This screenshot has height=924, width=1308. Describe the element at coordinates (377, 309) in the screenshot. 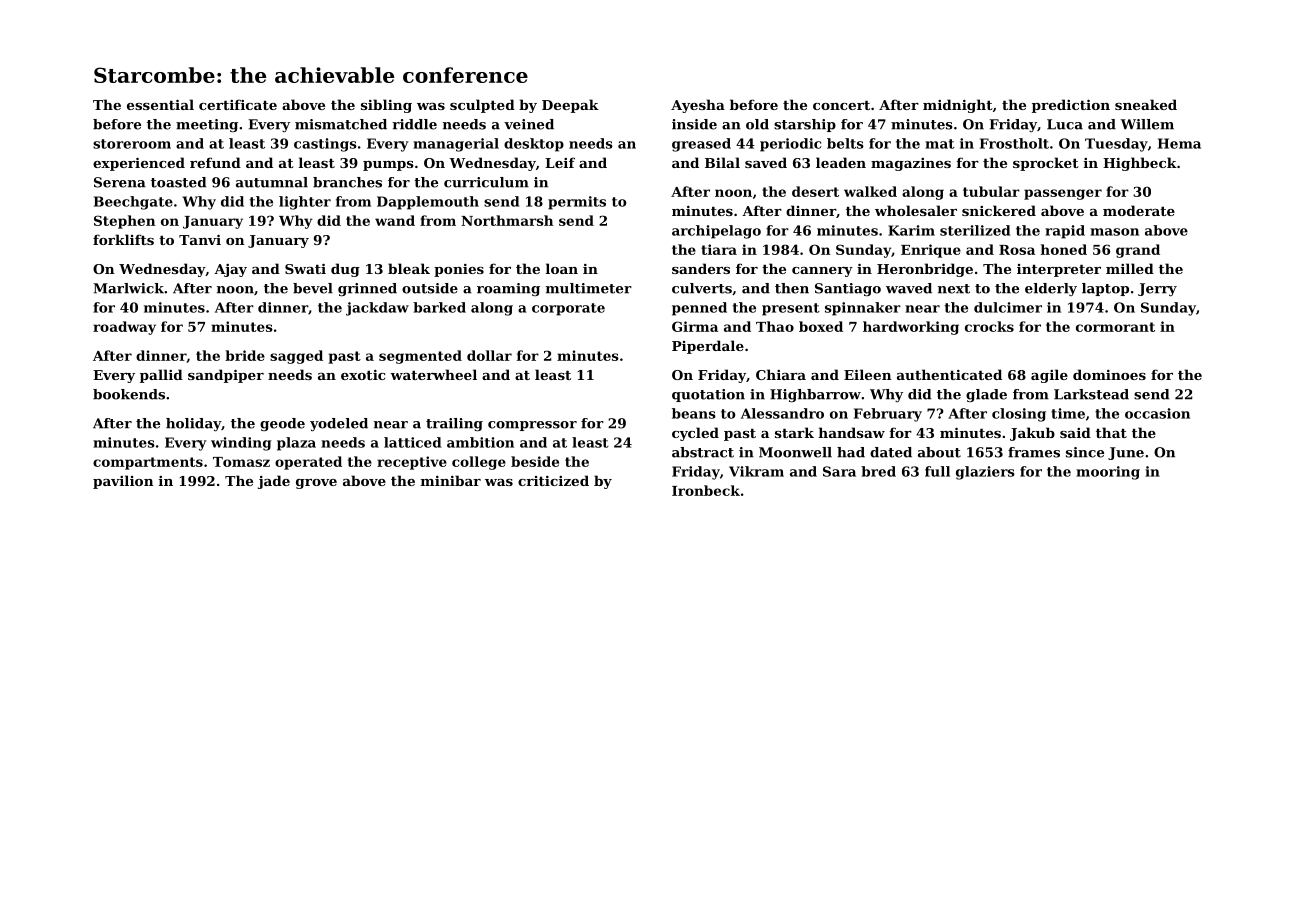

I see `jackdaw` at that location.
